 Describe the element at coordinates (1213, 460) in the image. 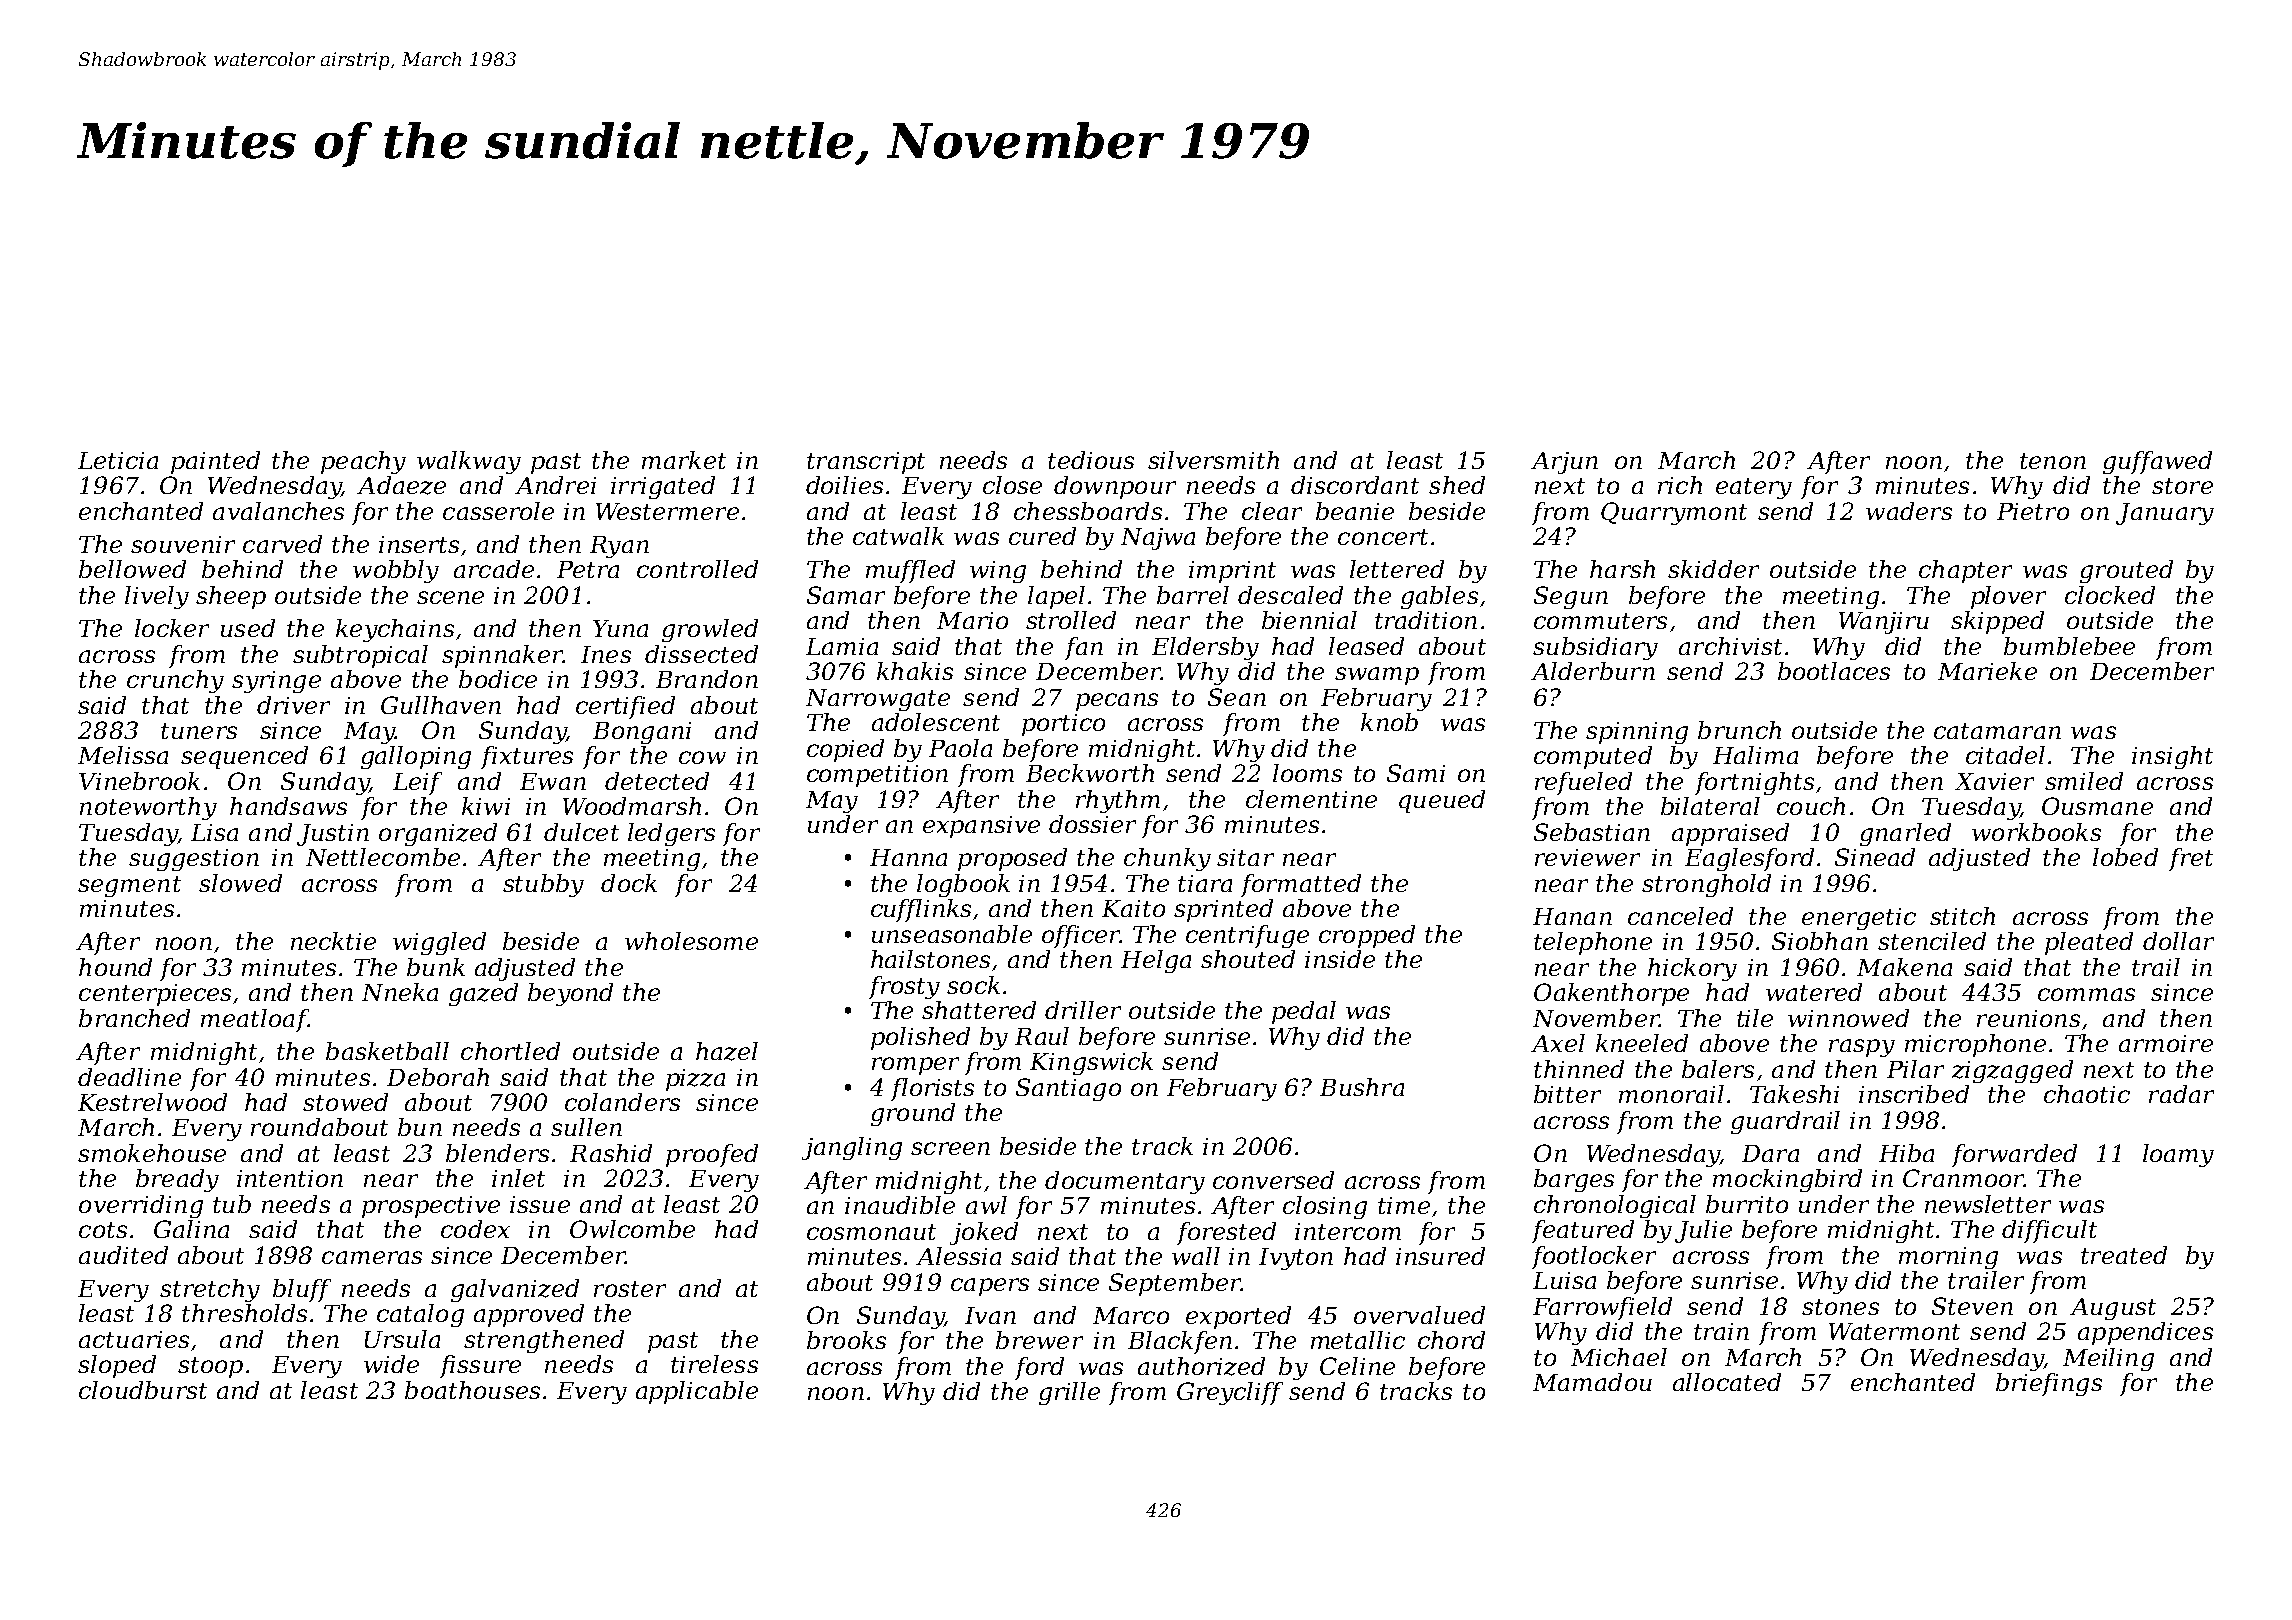

I see `silversmith` at that location.
